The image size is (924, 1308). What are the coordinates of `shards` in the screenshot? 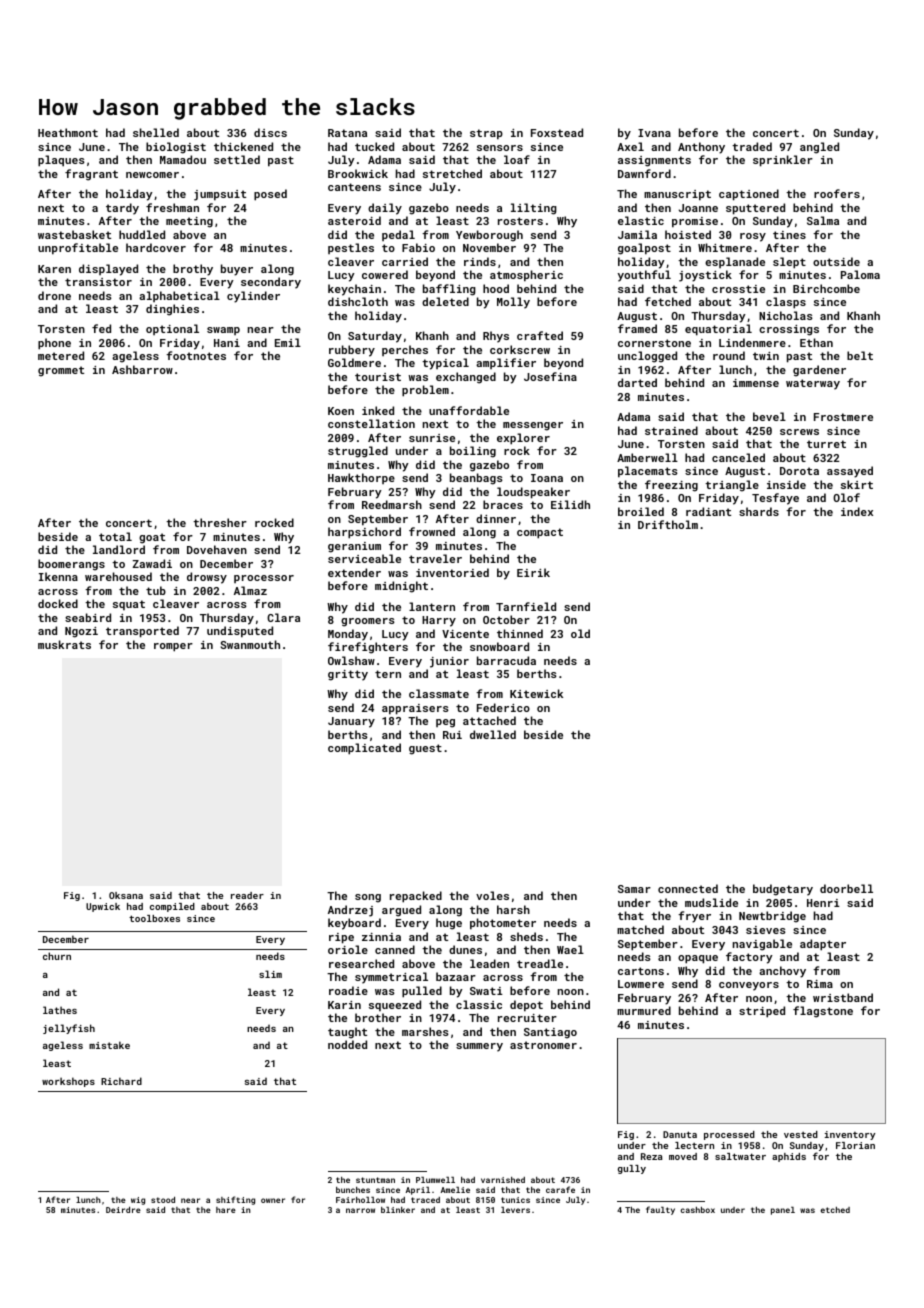 It's located at (759, 511).
